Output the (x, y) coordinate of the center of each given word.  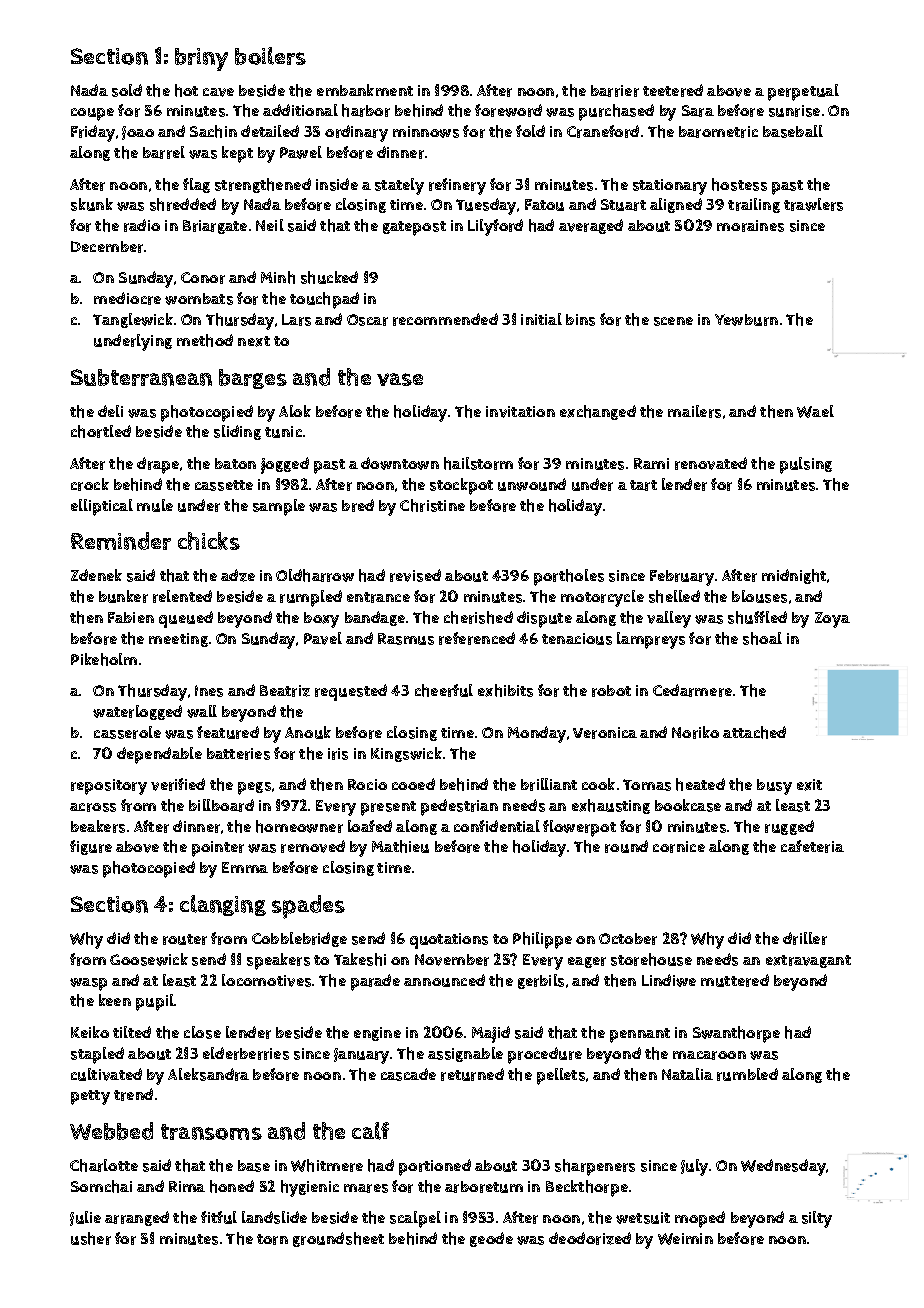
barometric (718, 132)
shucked (329, 277)
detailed (270, 131)
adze (238, 575)
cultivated (106, 1074)
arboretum (484, 1187)
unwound (532, 484)
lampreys (651, 640)
